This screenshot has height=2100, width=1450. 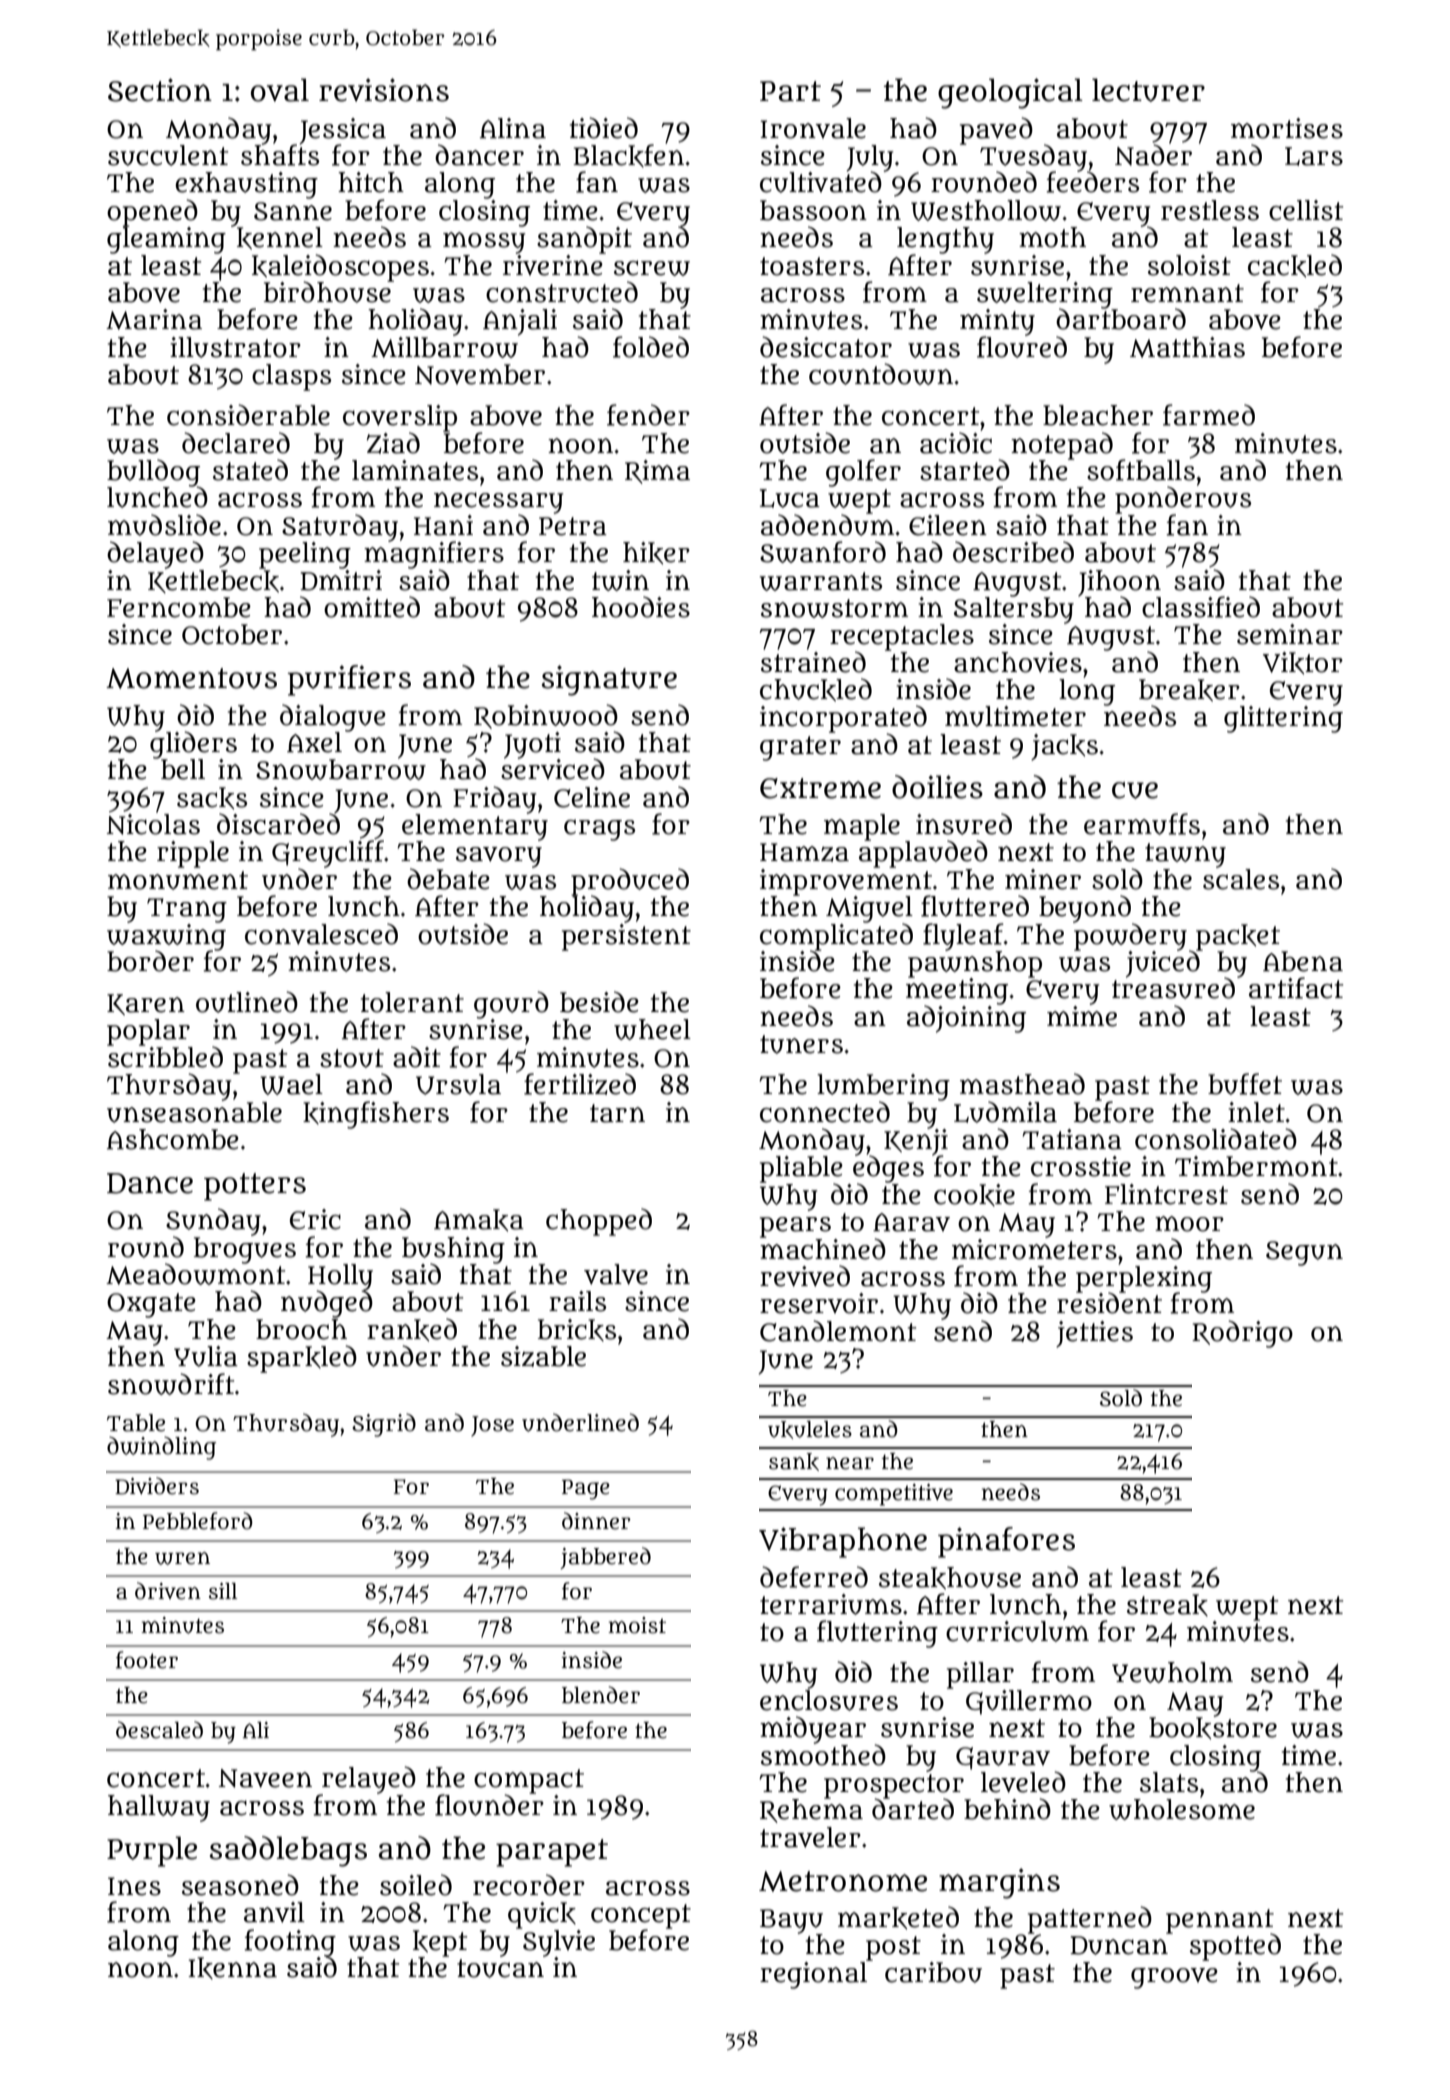 I want to click on unseasonable, so click(x=194, y=1112).
